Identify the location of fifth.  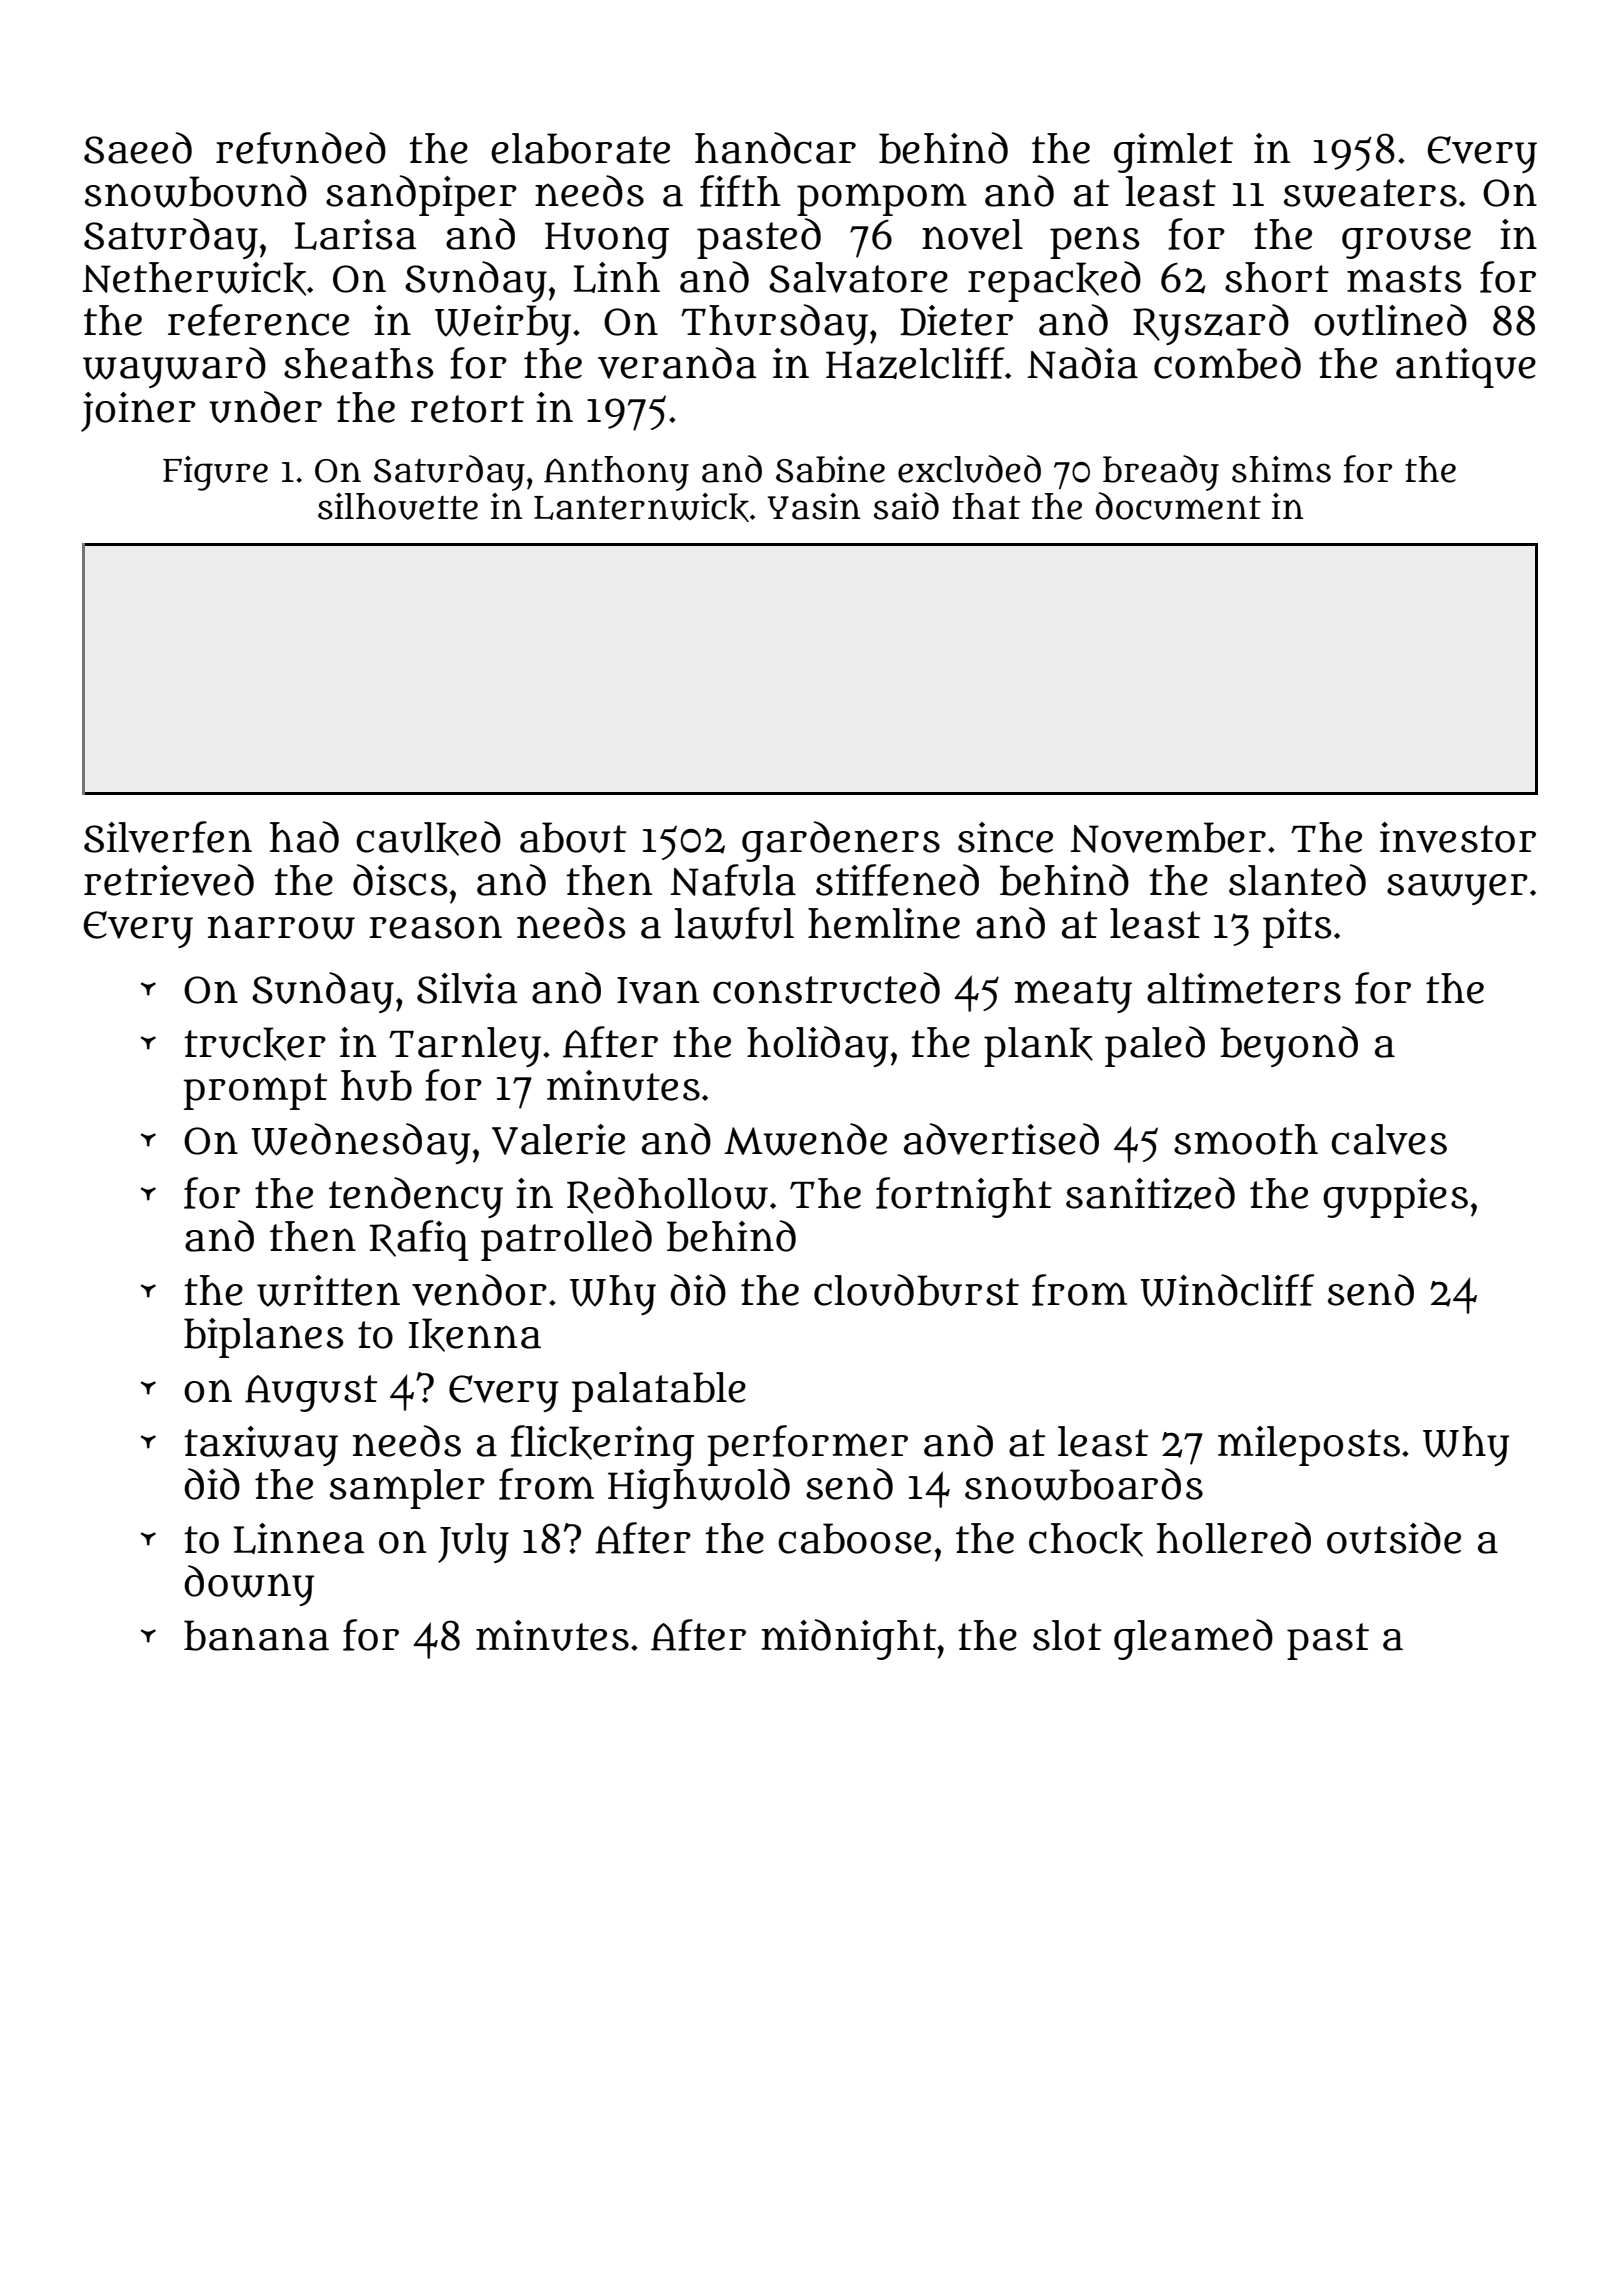
(740, 191).
